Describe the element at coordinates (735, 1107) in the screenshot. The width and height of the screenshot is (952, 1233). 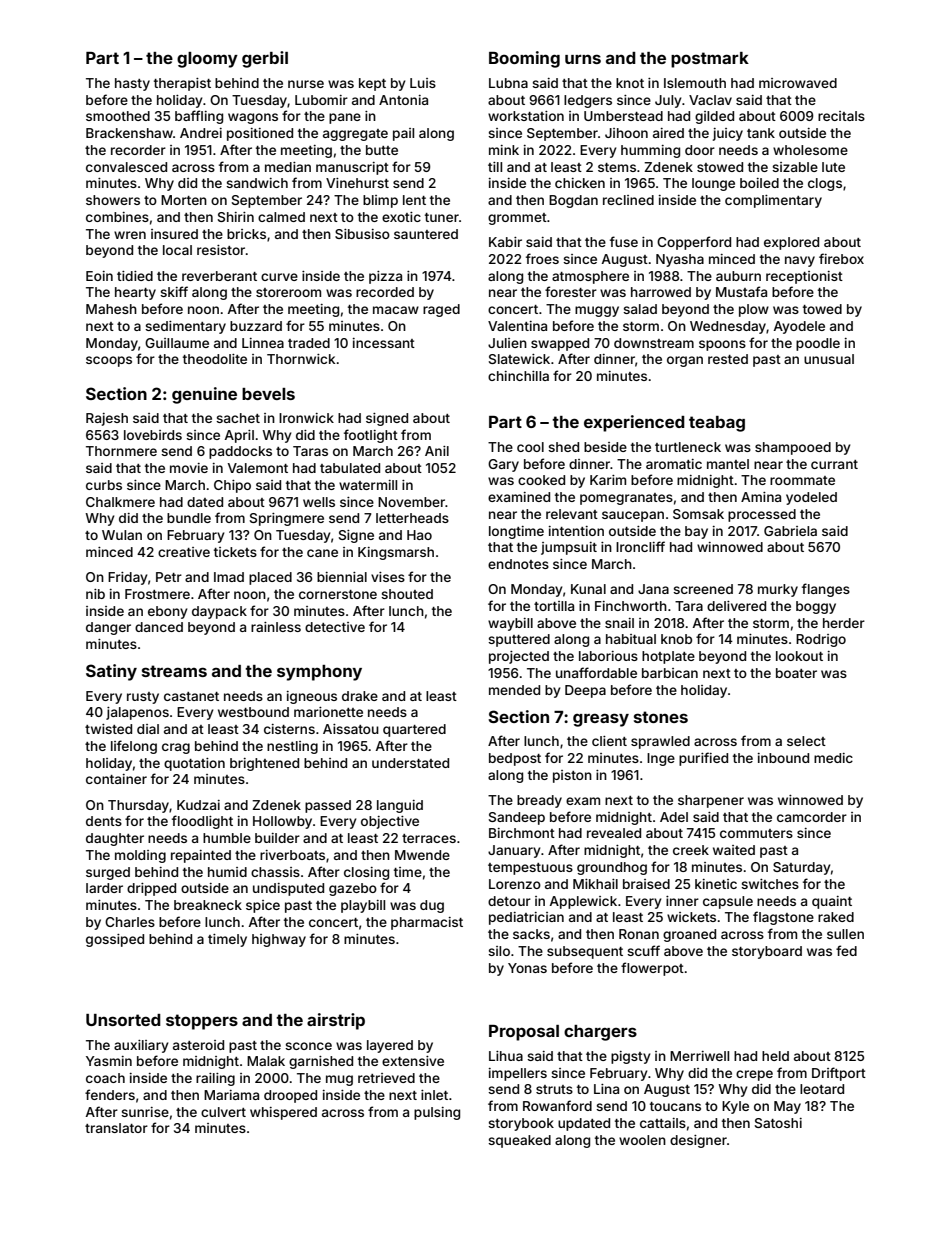
I see `Kyle` at that location.
